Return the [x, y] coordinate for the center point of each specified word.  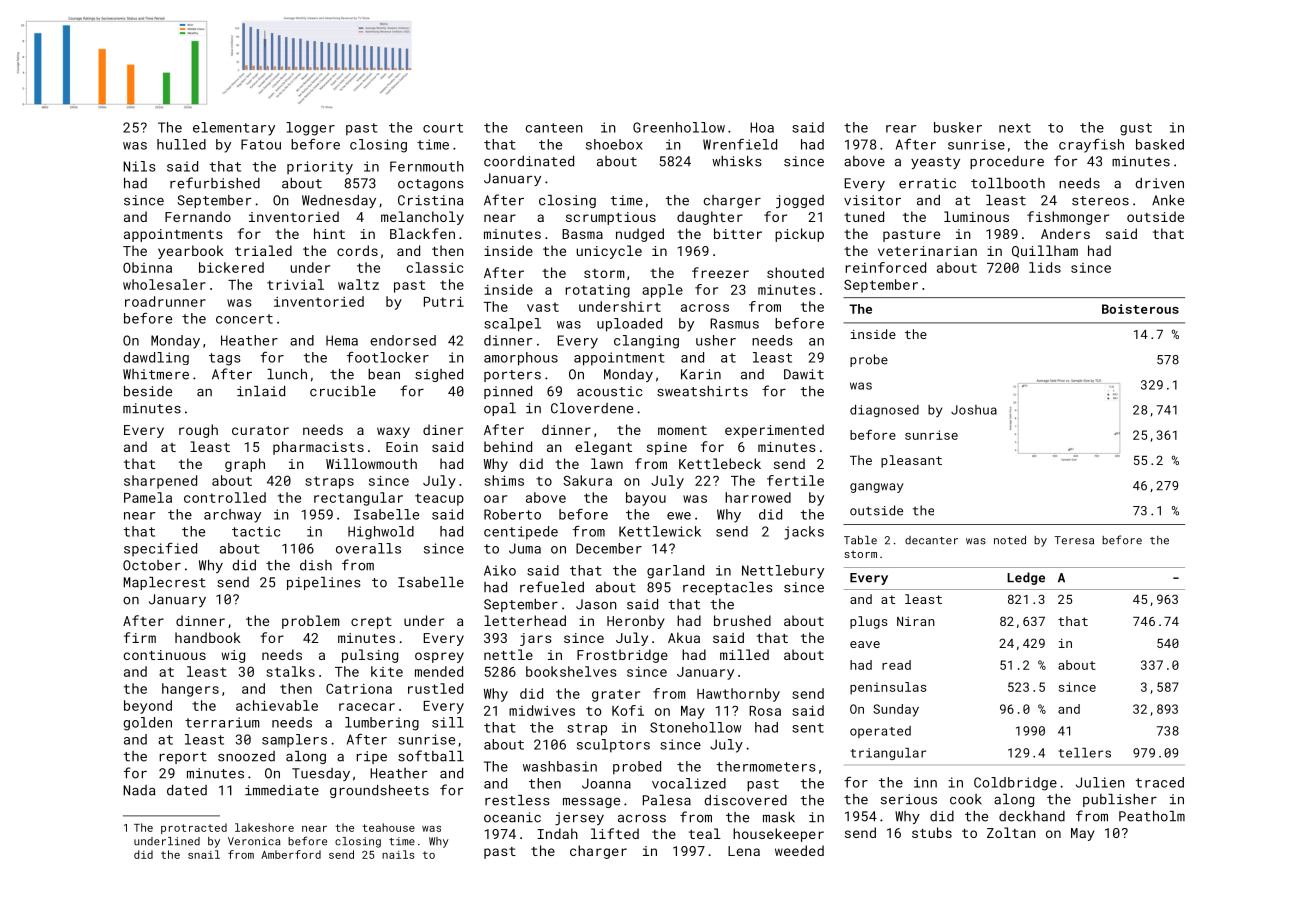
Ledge [1026, 578]
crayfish [1091, 146]
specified [160, 549]
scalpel [512, 325]
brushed [742, 620]
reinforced [886, 267]
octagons [431, 185]
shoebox [614, 144]
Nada [139, 790]
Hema [342, 340]
